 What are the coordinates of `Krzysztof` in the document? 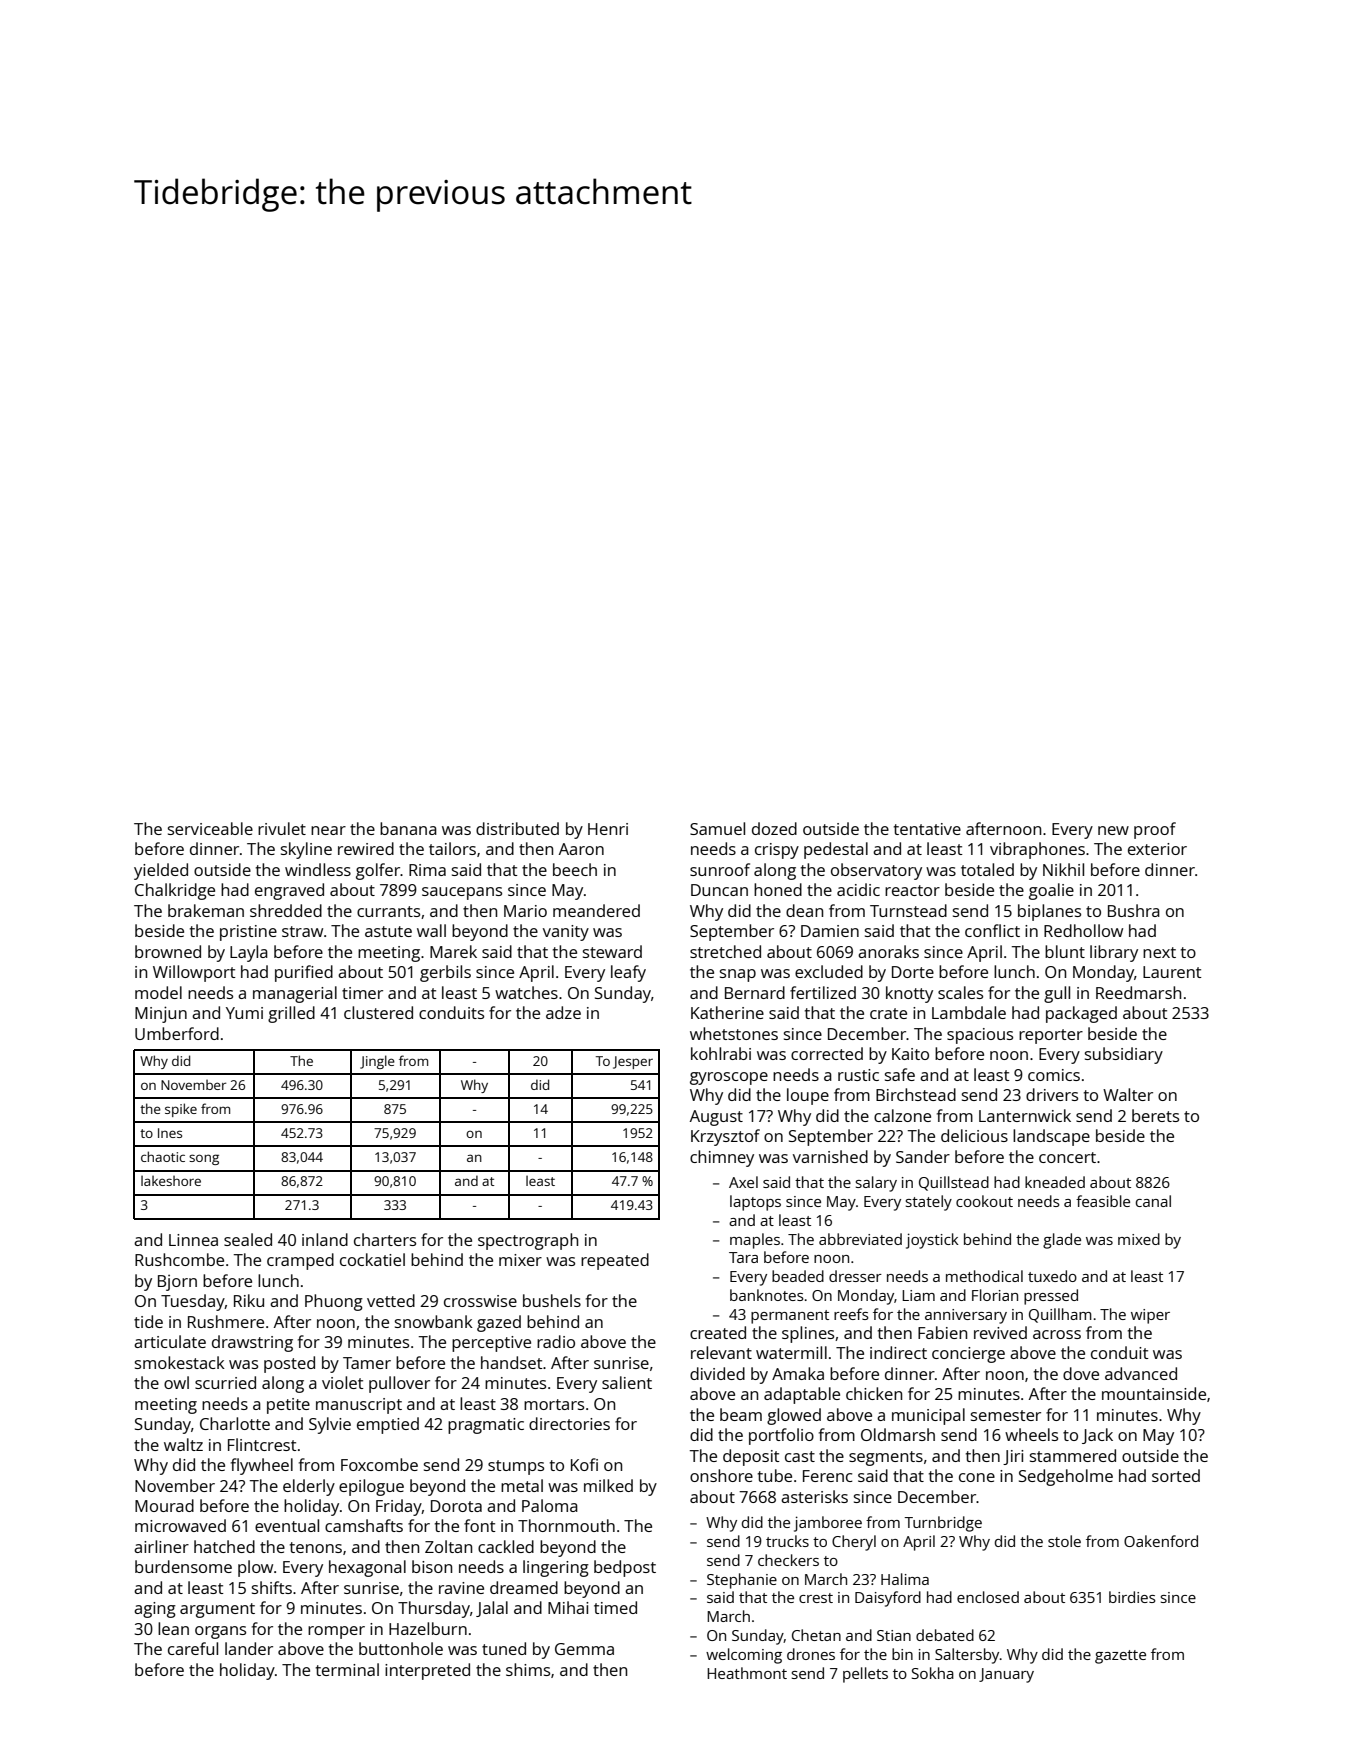 It's located at (725, 1137).
